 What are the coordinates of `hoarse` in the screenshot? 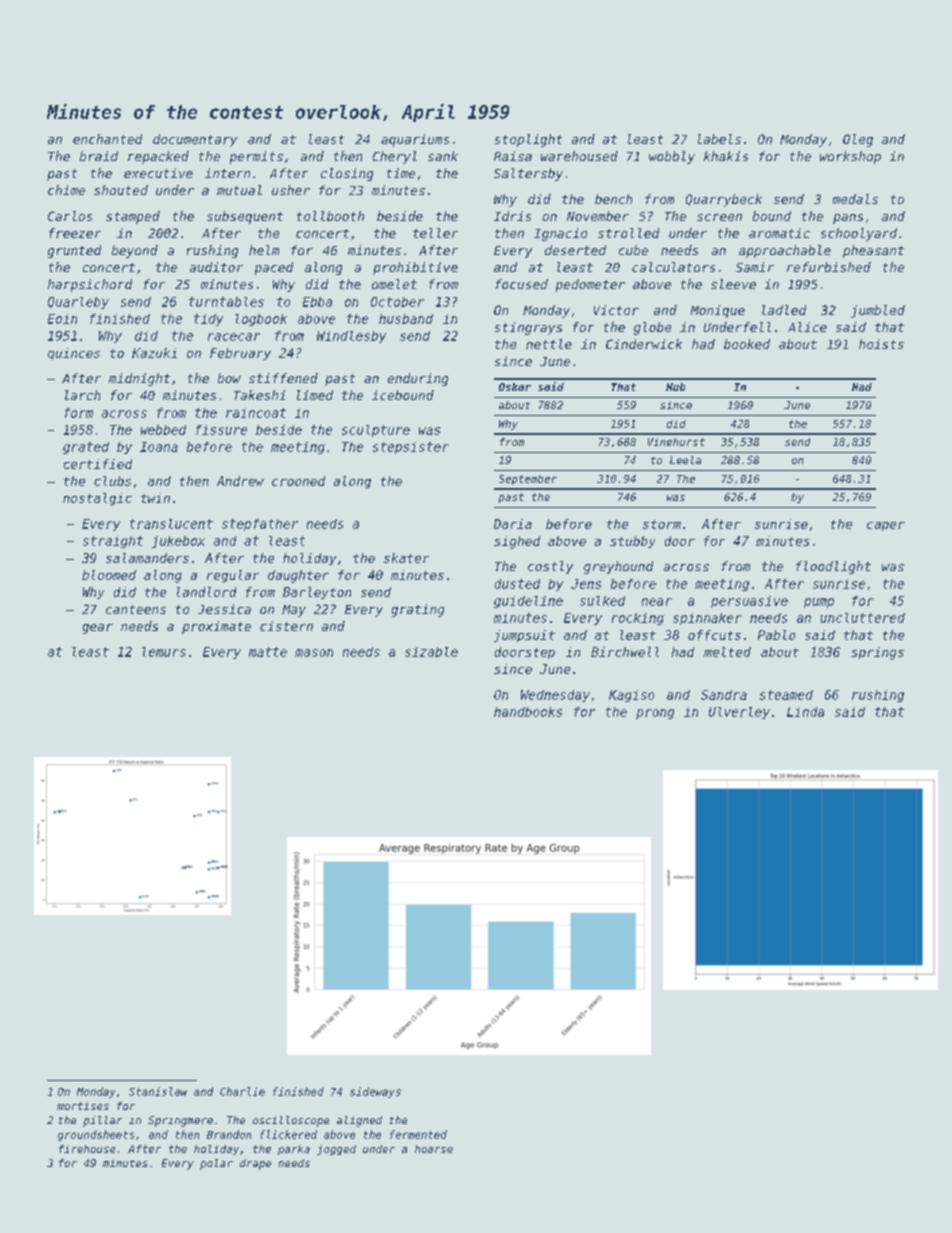 It's located at (434, 1149).
